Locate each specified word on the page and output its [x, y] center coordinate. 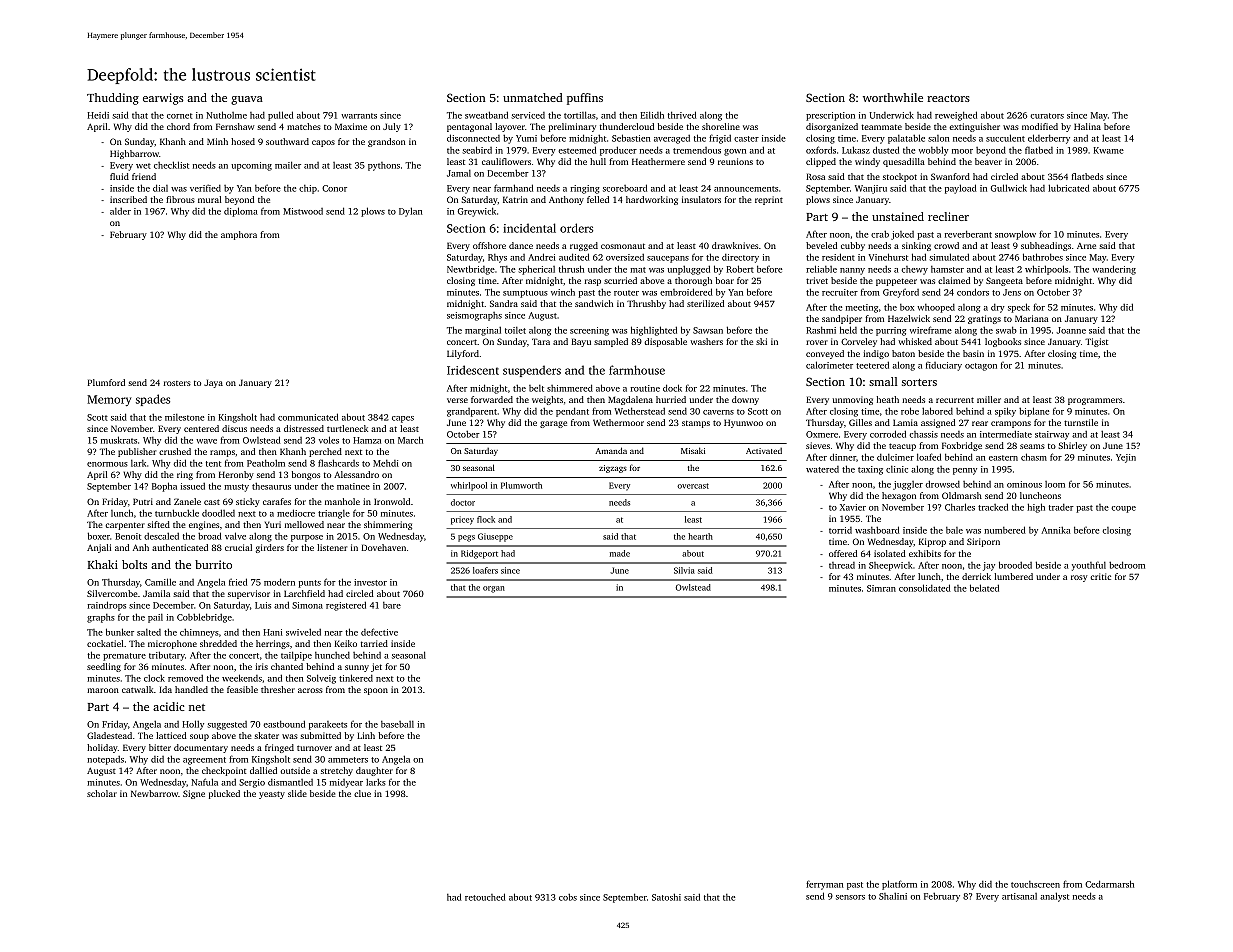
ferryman [824, 885]
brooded [1015, 565]
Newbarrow [154, 793]
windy [867, 162]
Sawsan [708, 330]
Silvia [684, 570]
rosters [177, 383]
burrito [213, 564]
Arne [1086, 246]
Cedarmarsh [1109, 884]
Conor [334, 188]
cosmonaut [623, 246]
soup [199, 737]
